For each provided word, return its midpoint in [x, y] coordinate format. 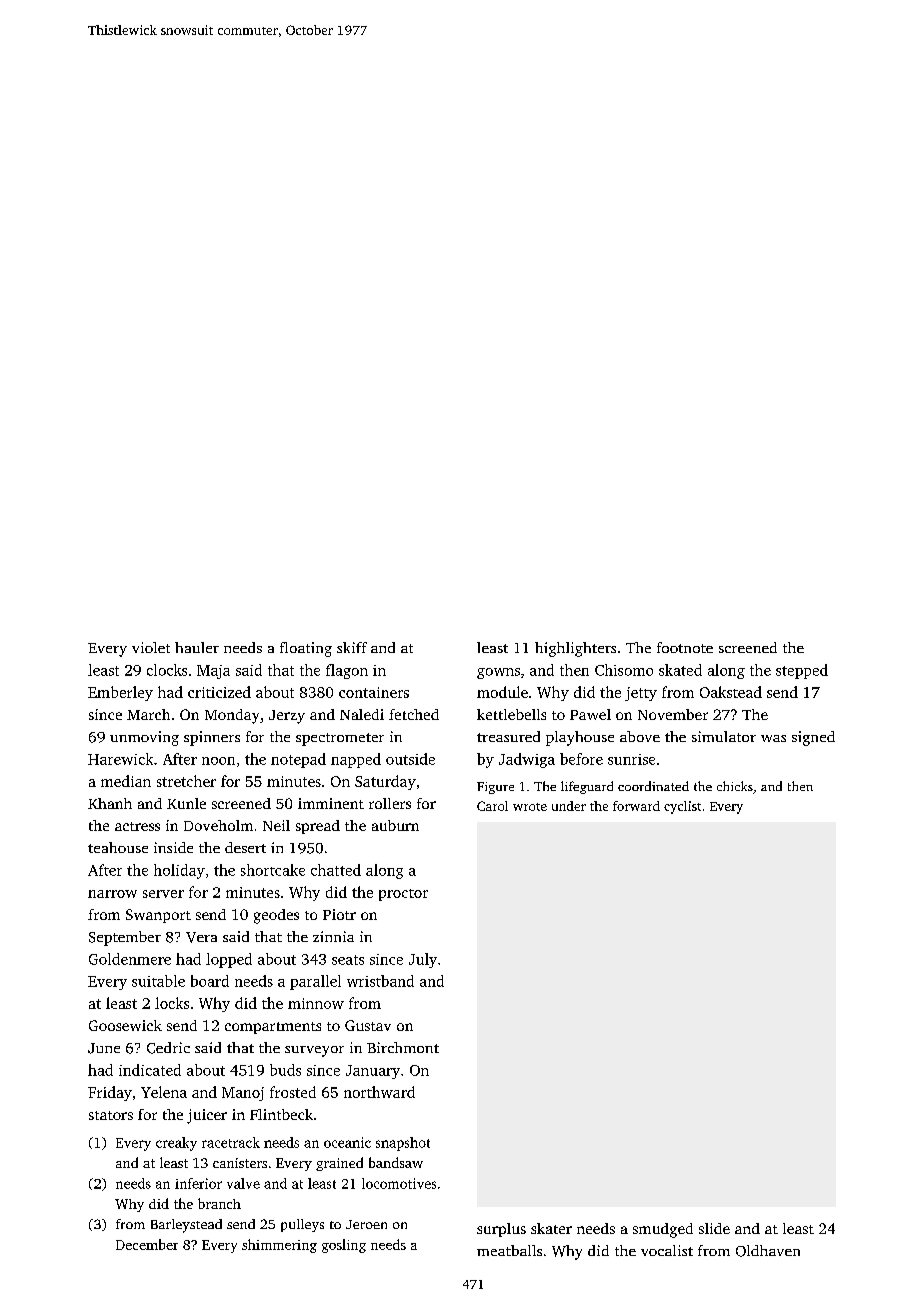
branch [219, 1203]
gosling [344, 1246]
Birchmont [403, 1047]
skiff [352, 647]
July [423, 960]
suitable [158, 981]
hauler [197, 647]
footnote [685, 647]
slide [714, 1228]
